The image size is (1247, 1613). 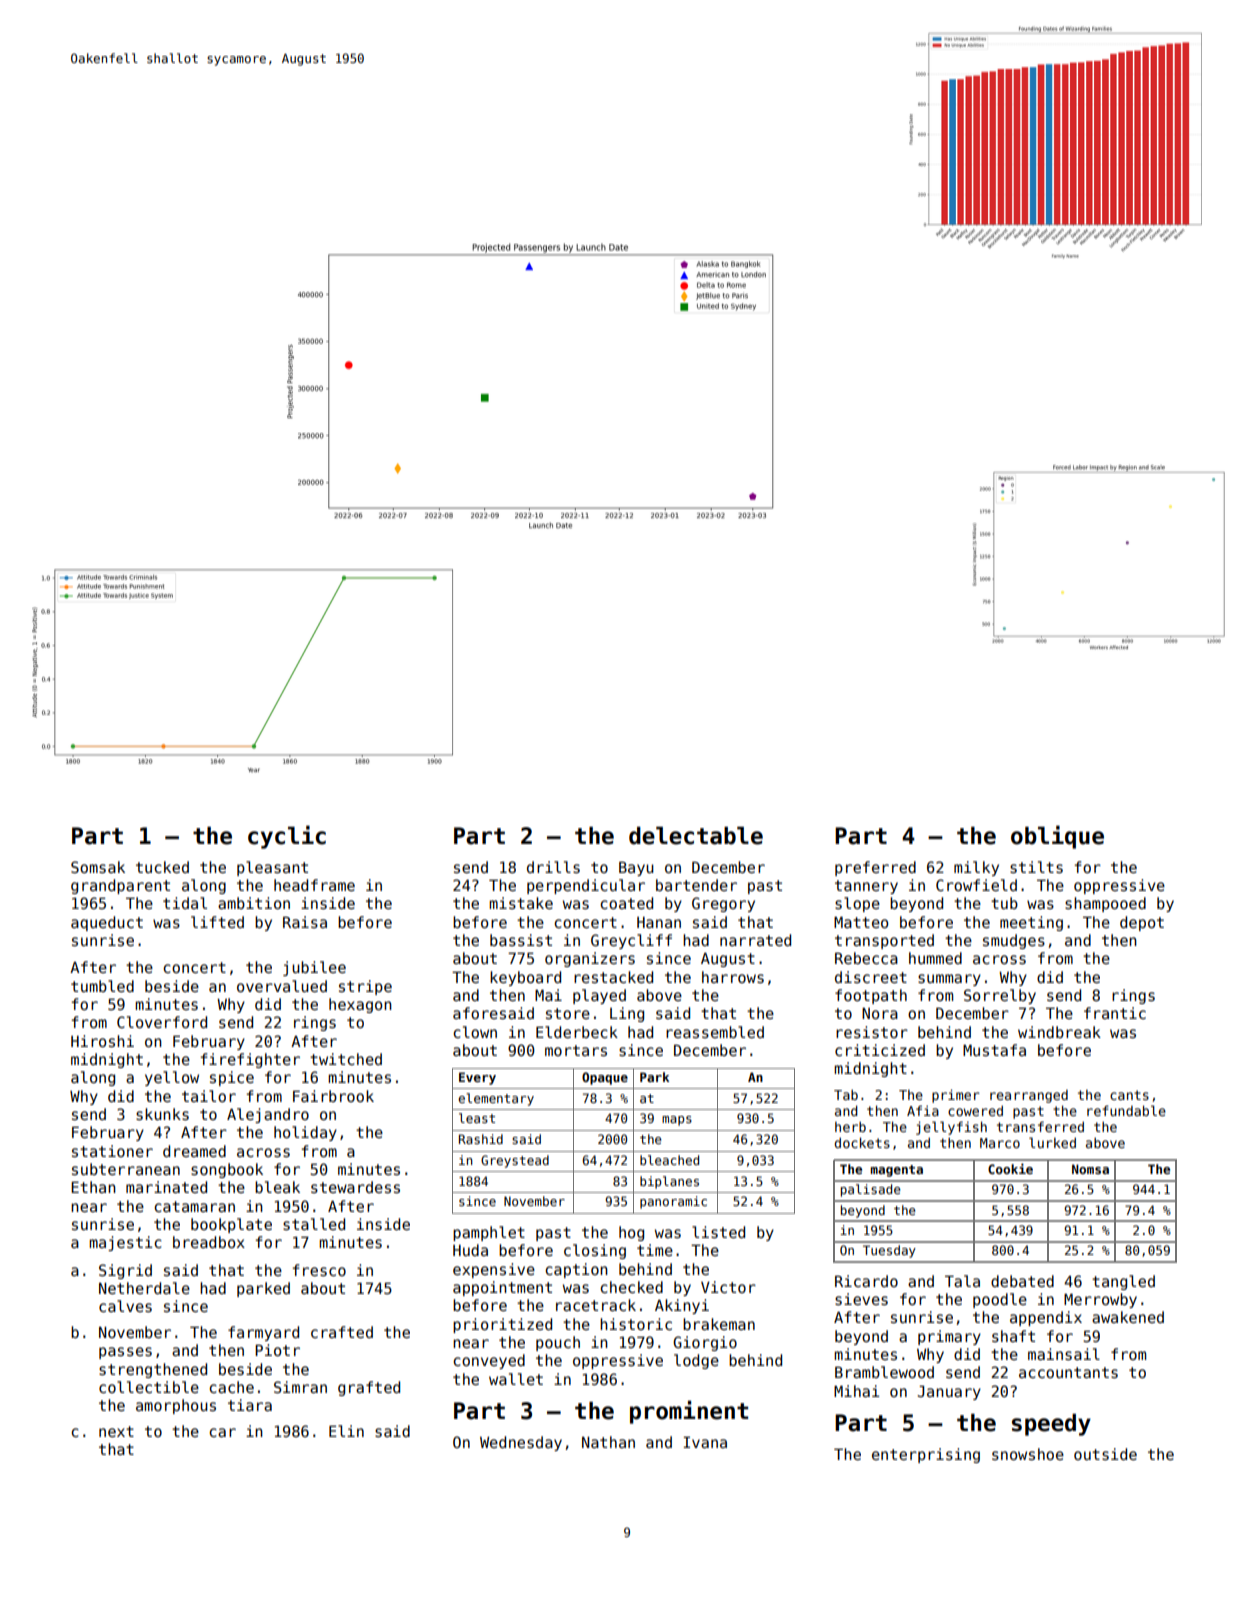 I want to click on reassembled, so click(x=715, y=1032).
